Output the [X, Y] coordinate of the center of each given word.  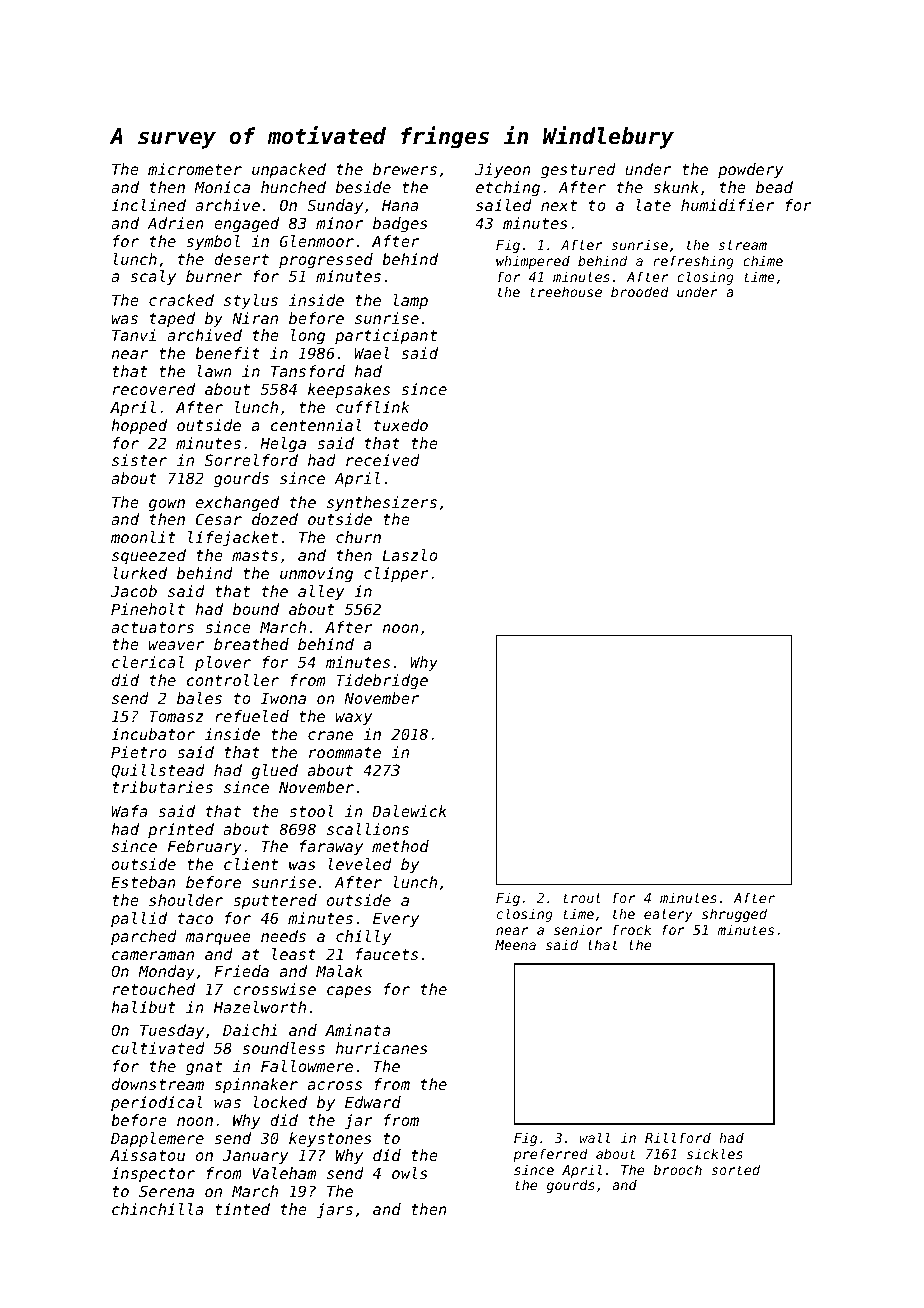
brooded [640, 291]
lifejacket [233, 538]
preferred [550, 1155]
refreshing [693, 262]
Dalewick [409, 811]
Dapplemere [157, 1139]
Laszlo [409, 555]
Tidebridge [382, 682]
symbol [213, 242]
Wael [372, 353]
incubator [153, 734]
